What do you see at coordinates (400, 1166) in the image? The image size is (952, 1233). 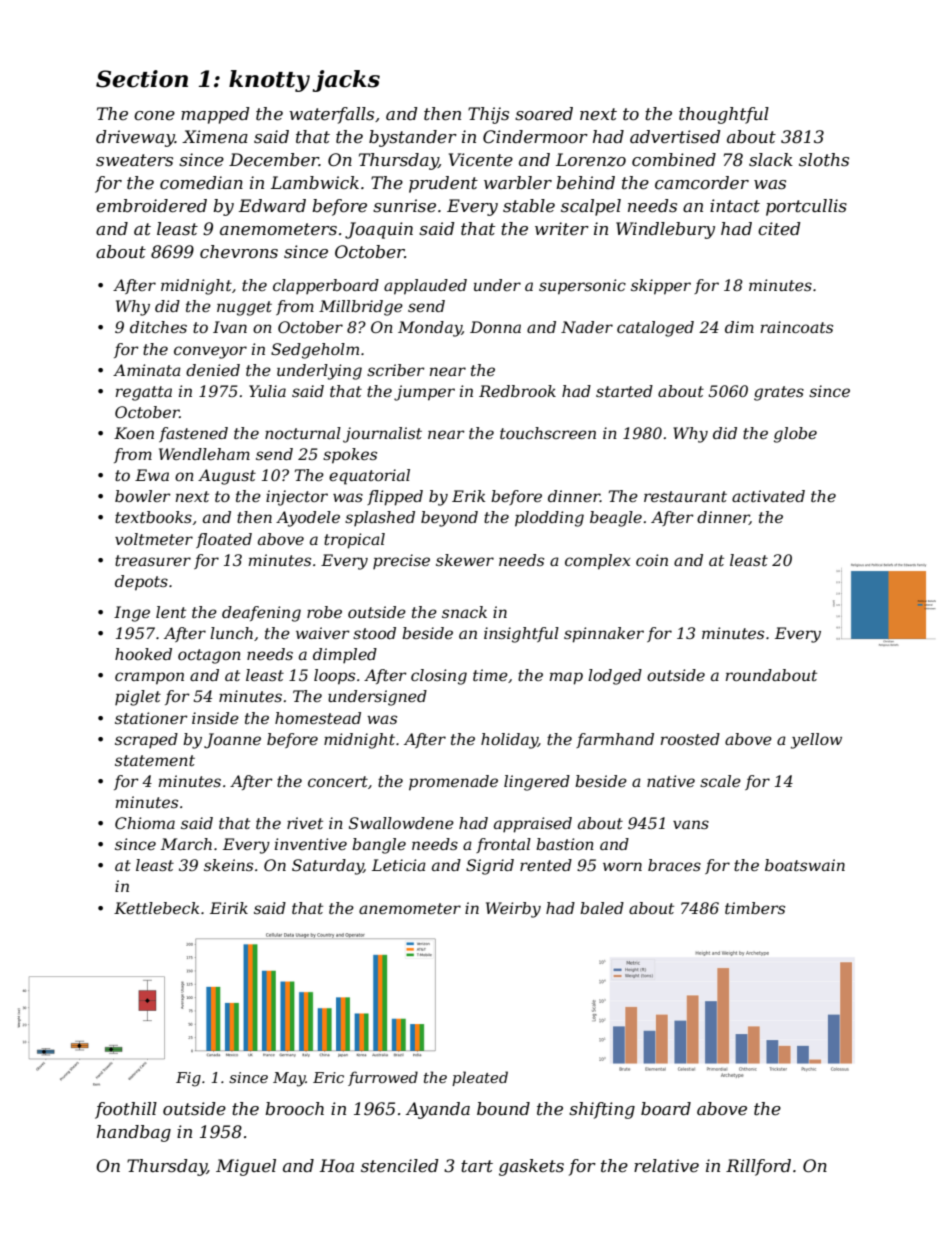 I see `stenciled` at bounding box center [400, 1166].
